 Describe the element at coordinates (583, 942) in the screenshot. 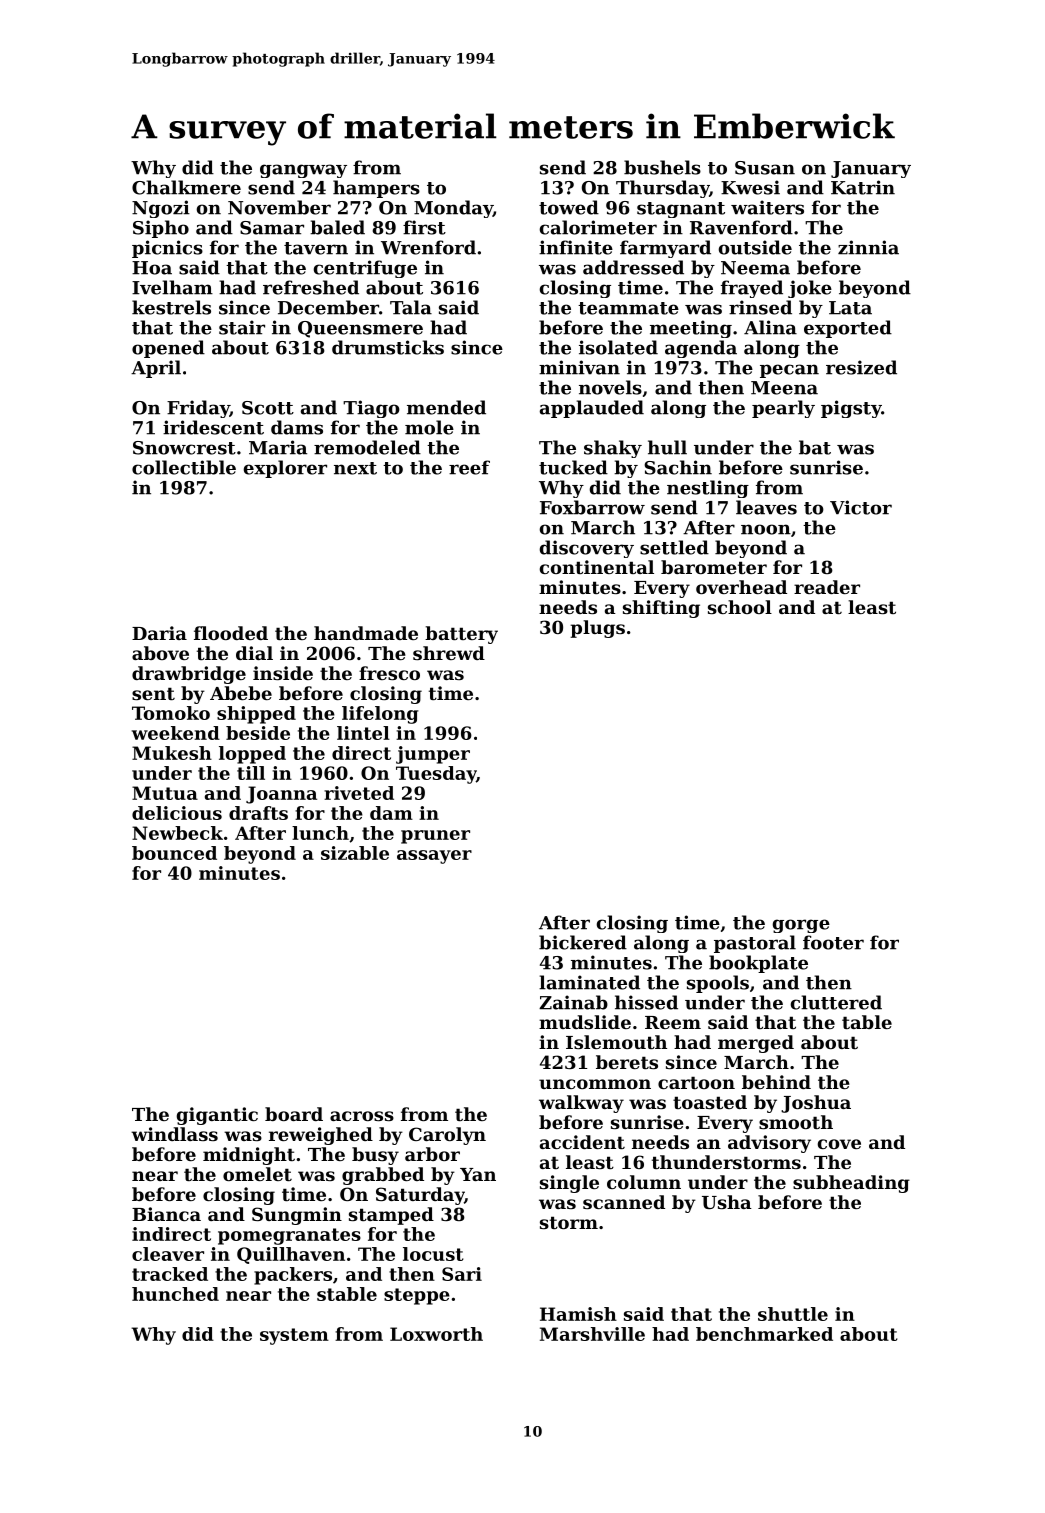

I see `bickered` at that location.
